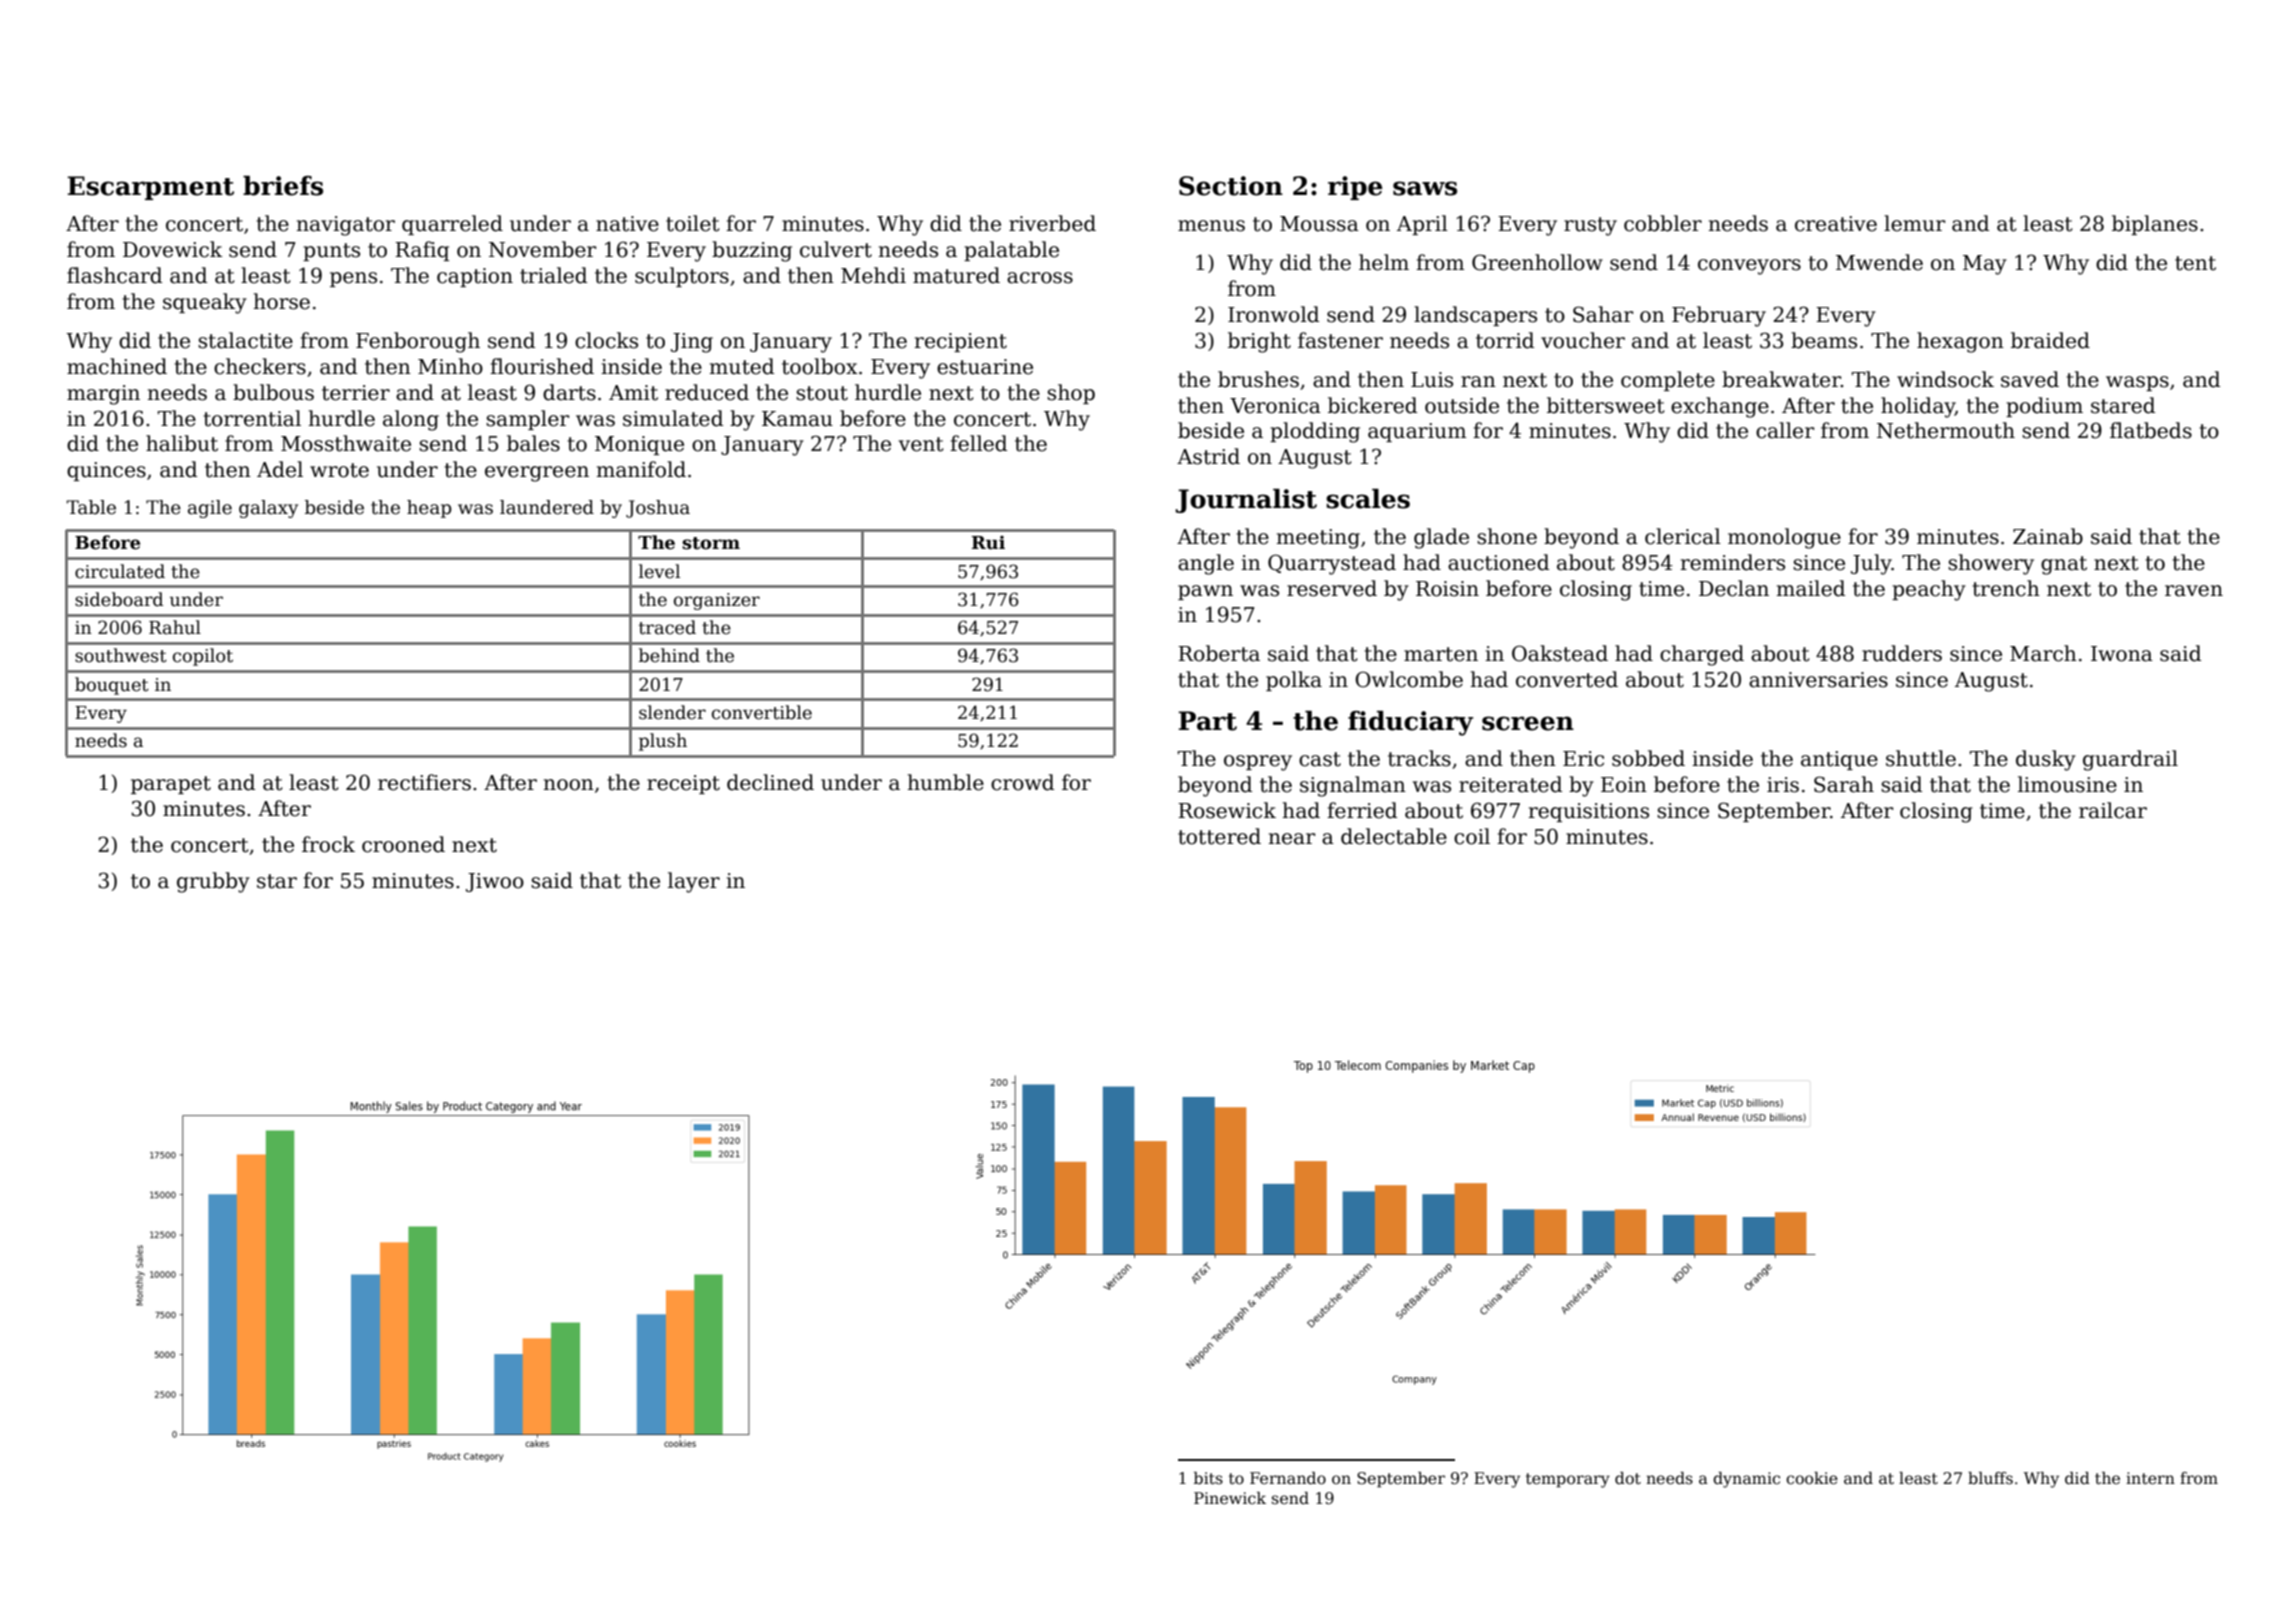 This screenshot has width=2292, height=1620. Describe the element at coordinates (2194, 591) in the screenshot. I see `raven` at that location.
